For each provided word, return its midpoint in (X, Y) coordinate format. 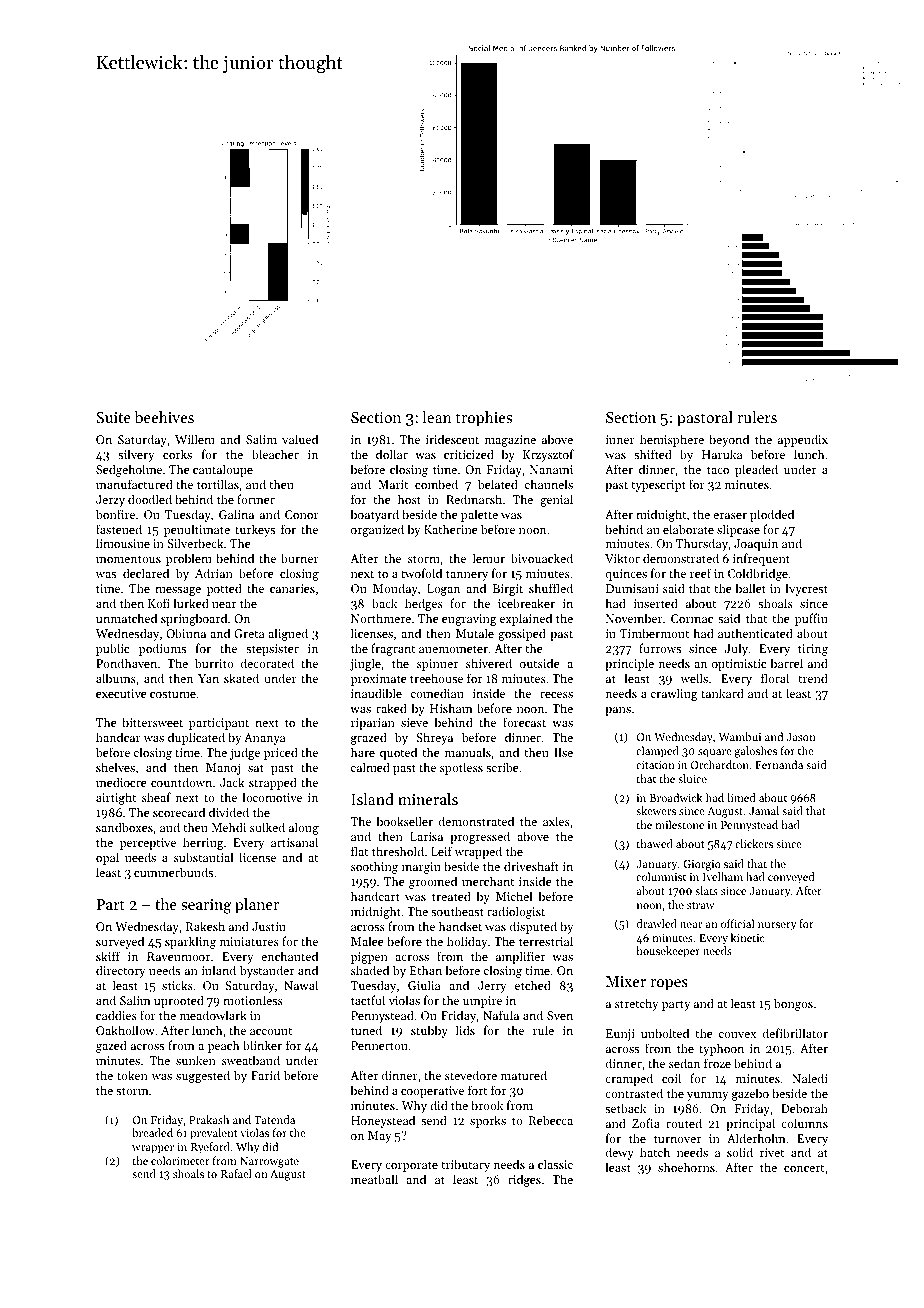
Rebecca (551, 1120)
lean (437, 417)
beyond (729, 440)
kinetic (748, 937)
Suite (113, 417)
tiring (813, 650)
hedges (424, 604)
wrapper (153, 1149)
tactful (368, 1000)
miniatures (249, 941)
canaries (292, 588)
